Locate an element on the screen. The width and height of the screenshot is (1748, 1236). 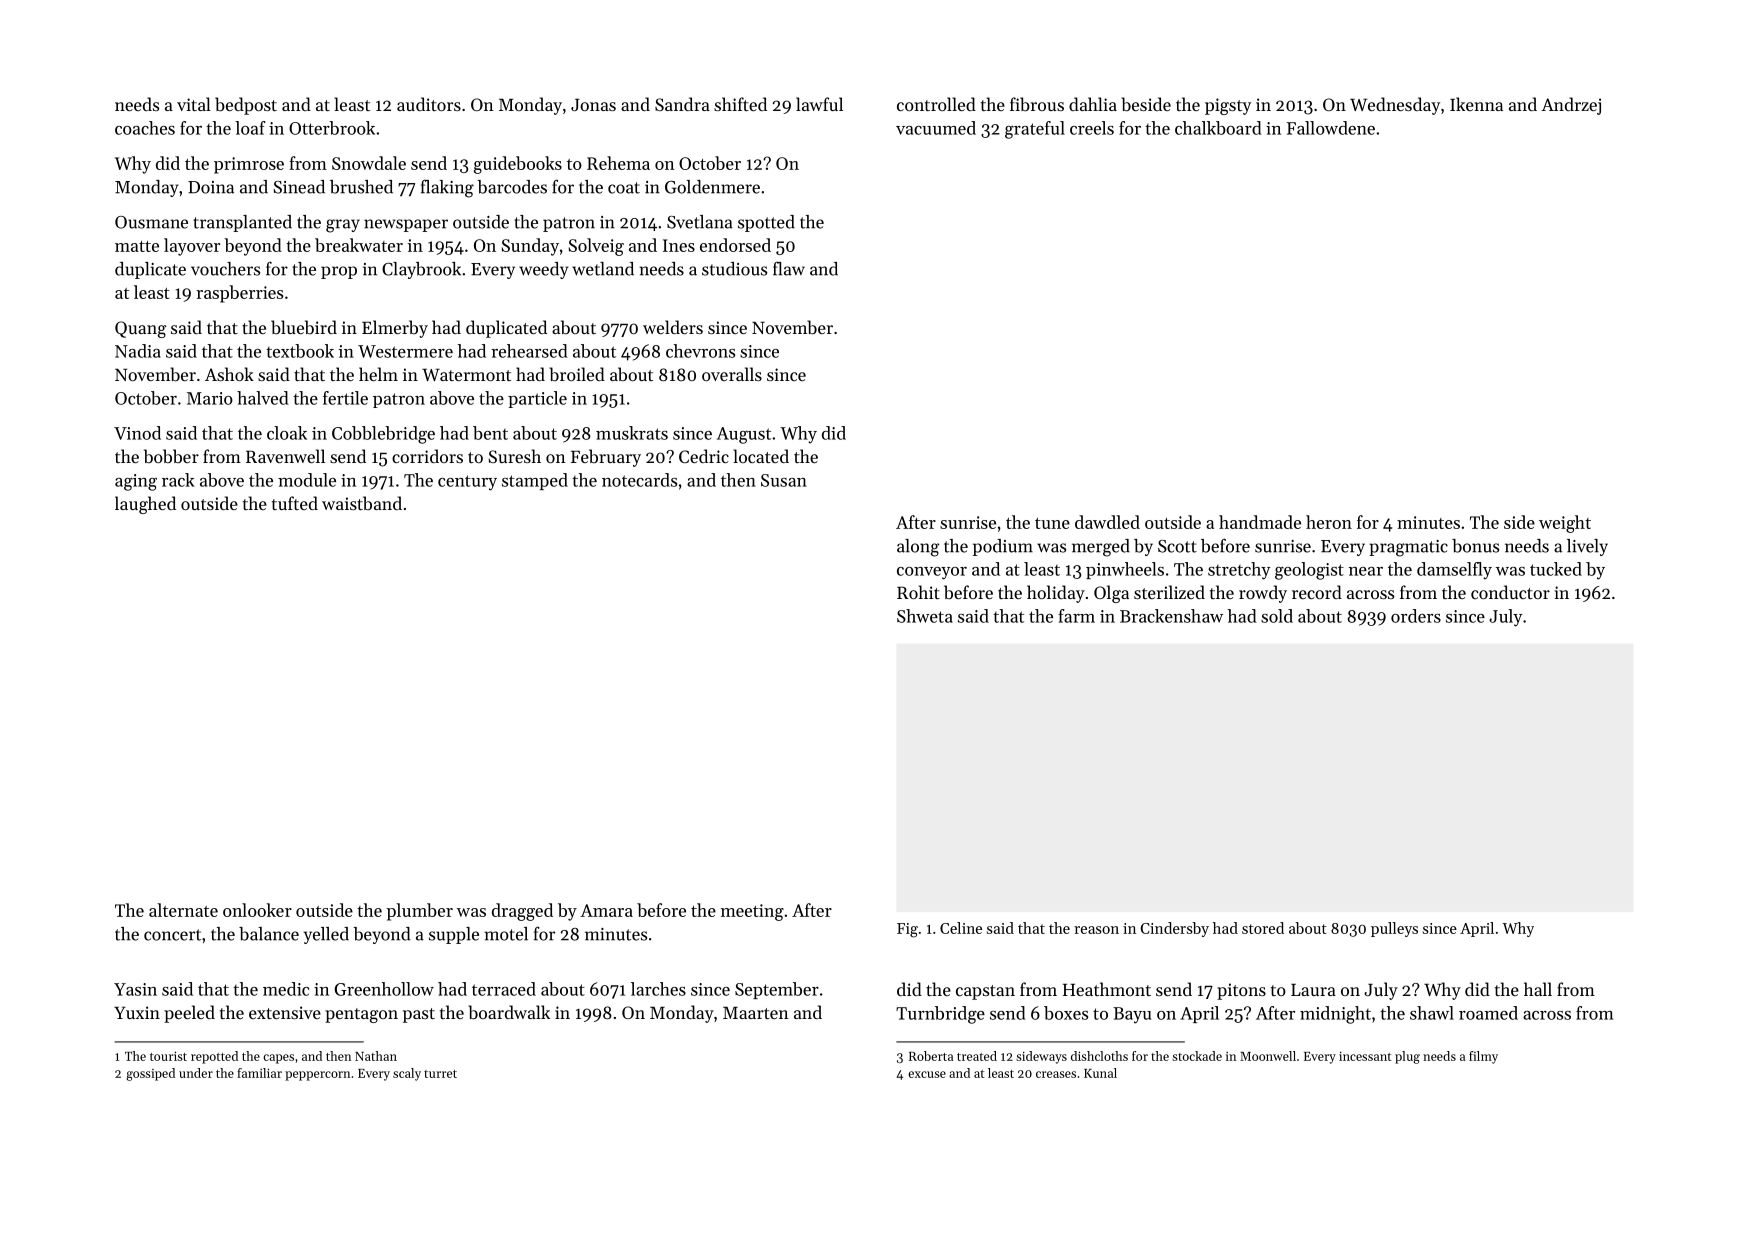
Claybrook is located at coordinates (421, 270).
